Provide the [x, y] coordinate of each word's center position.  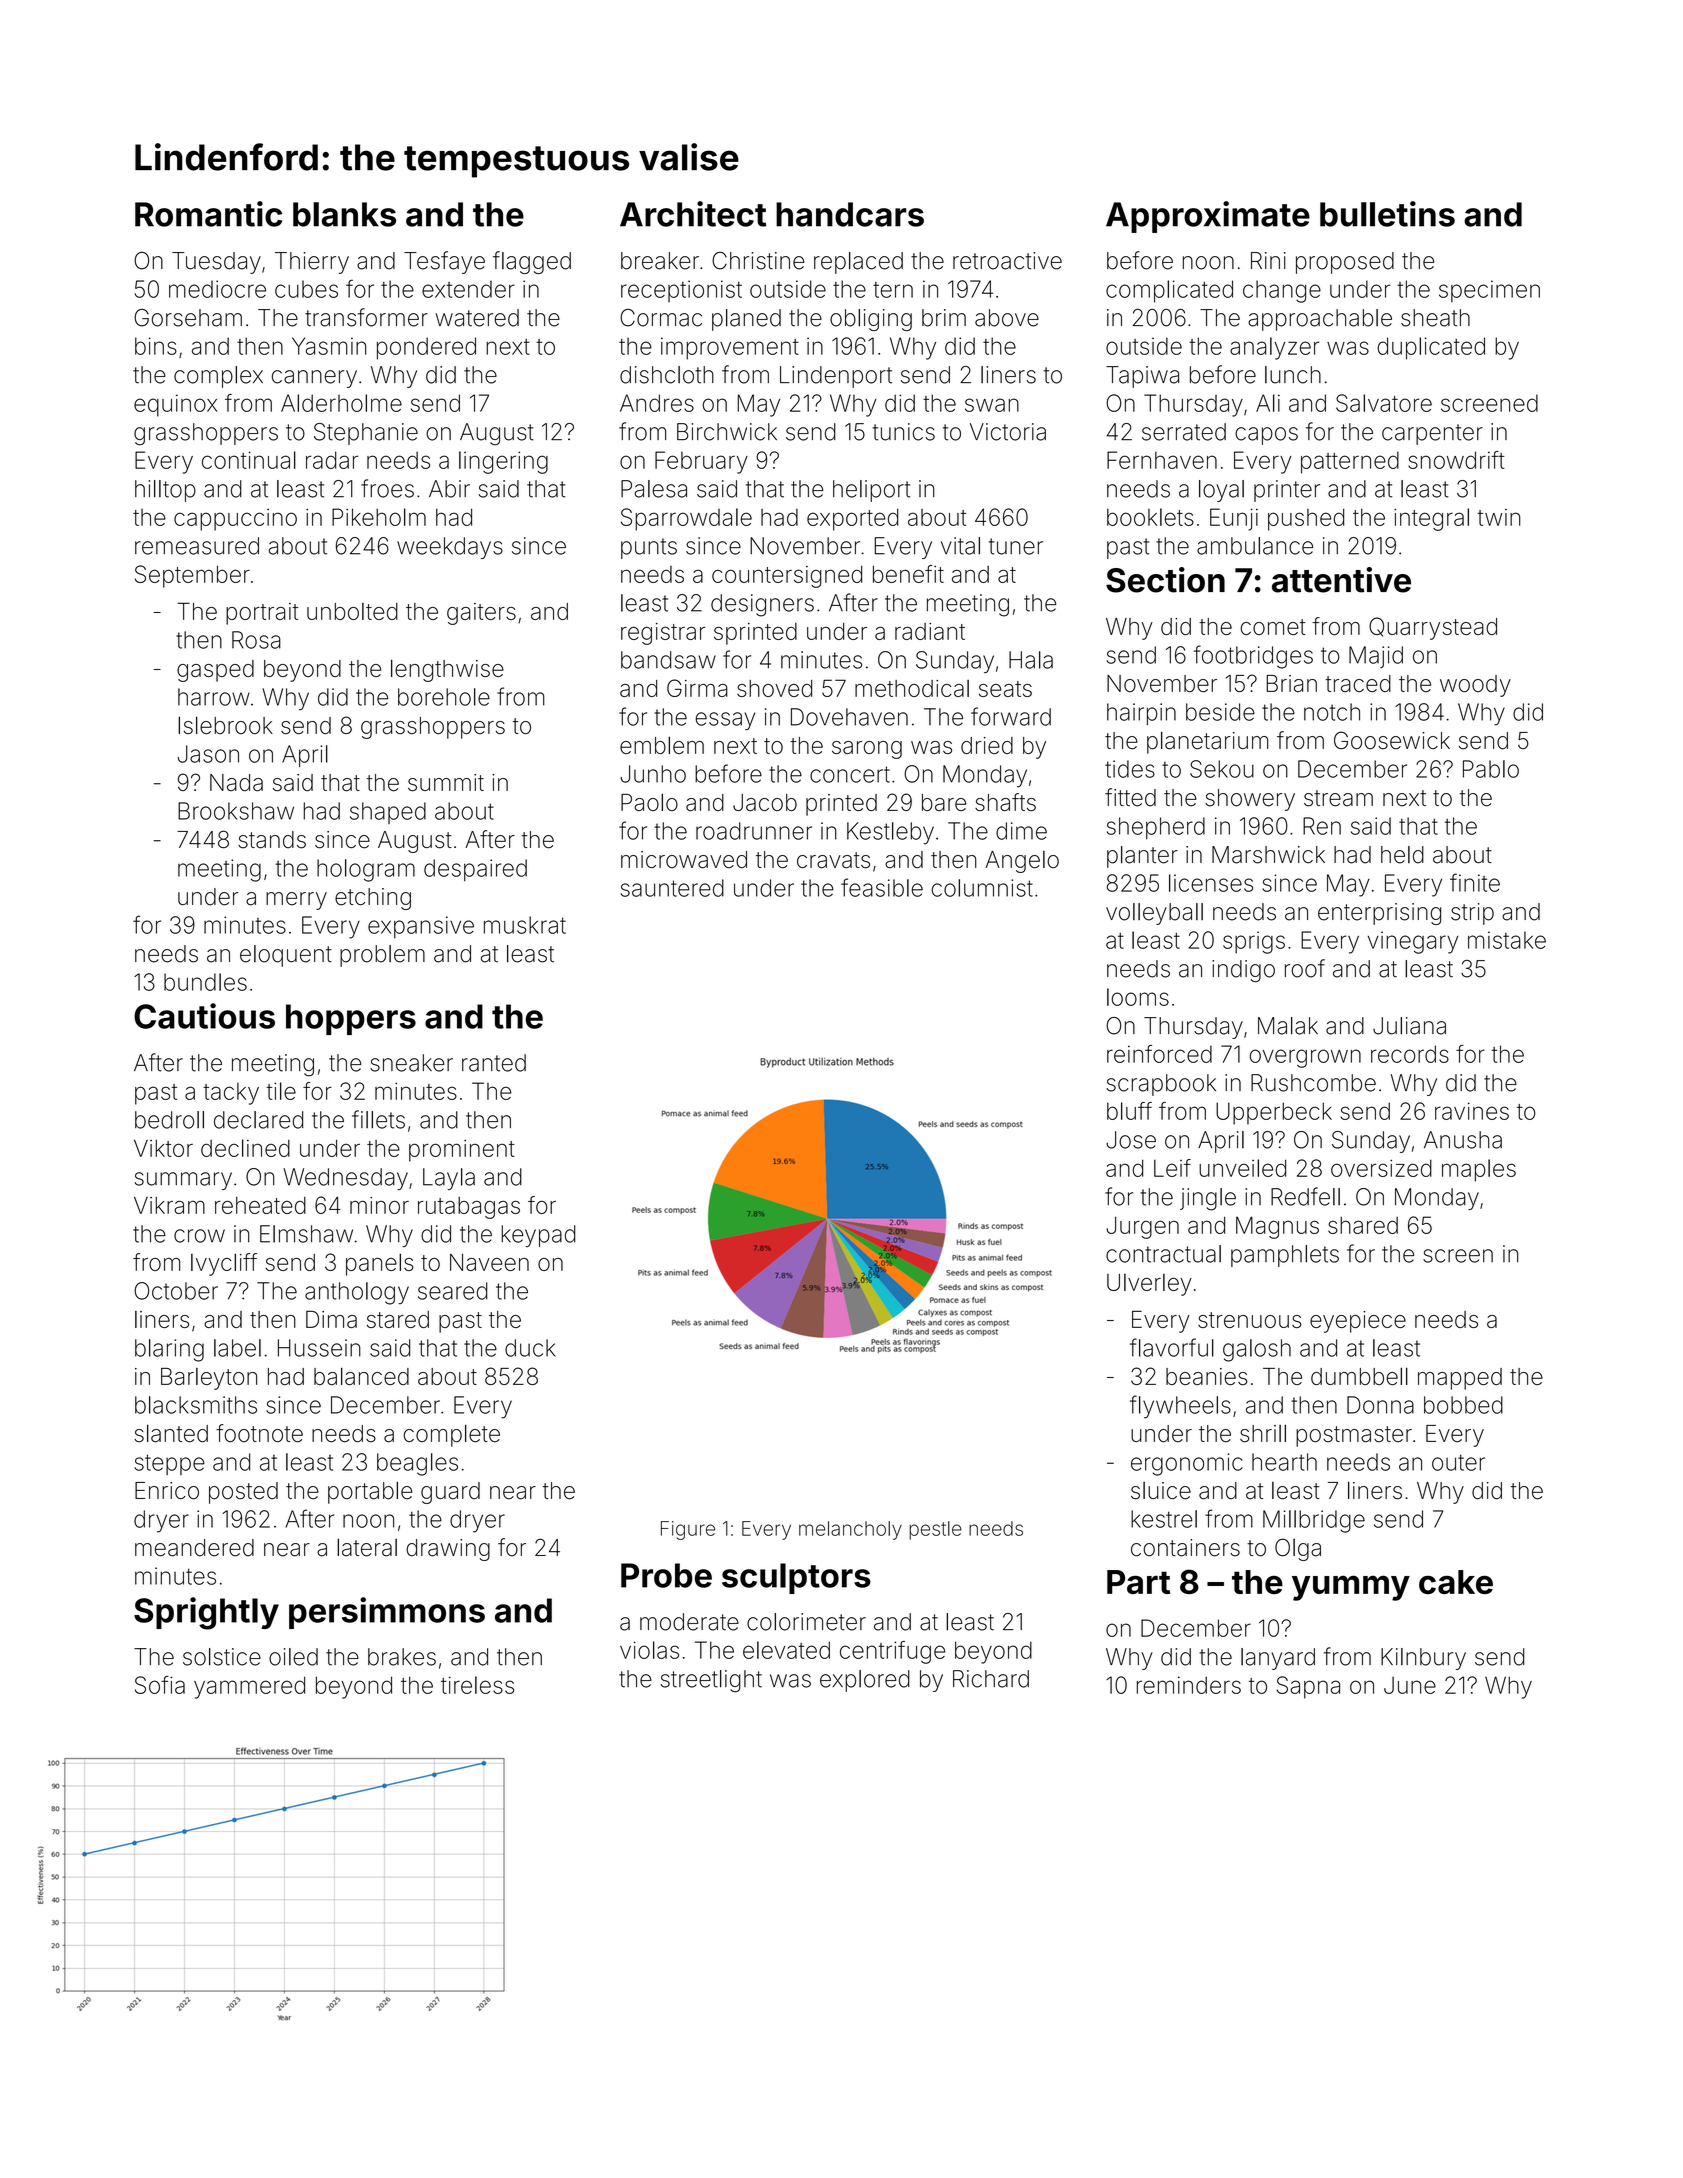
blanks [344, 214]
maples [1479, 1170]
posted [243, 1493]
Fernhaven [1162, 460]
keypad [539, 1236]
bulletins [1387, 214]
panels [380, 1264]
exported [853, 519]
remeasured [197, 546]
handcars [850, 214]
